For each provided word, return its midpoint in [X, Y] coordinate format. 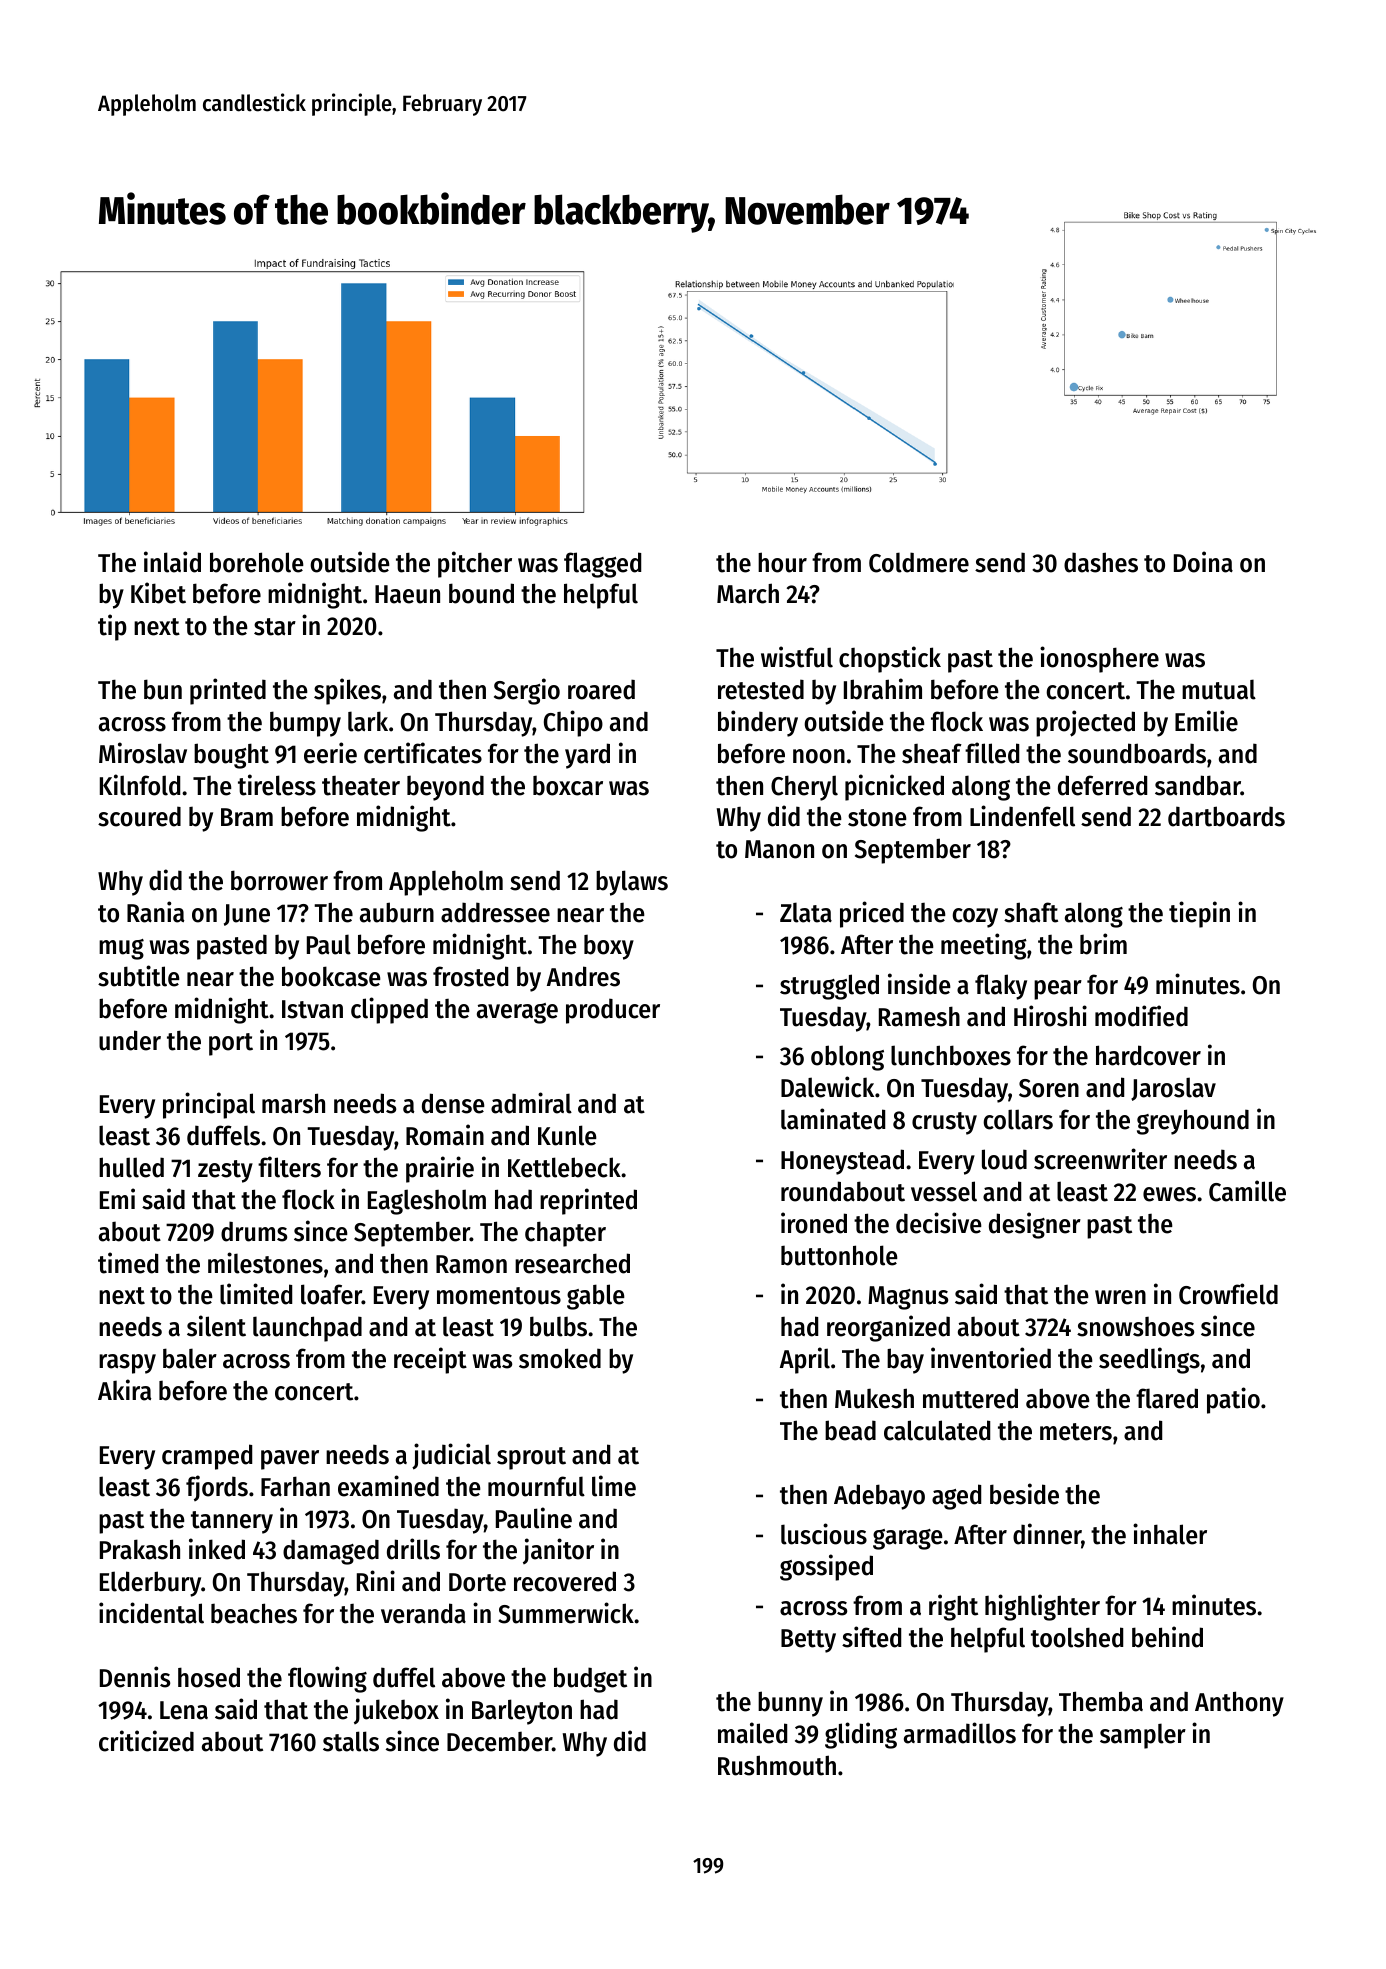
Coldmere [919, 562]
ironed [814, 1223]
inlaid [172, 562]
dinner [1047, 1535]
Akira [124, 1390]
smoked [560, 1358]
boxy [609, 947]
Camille [1247, 1191]
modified [1141, 1016]
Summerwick [566, 1613]
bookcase [331, 976]
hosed [209, 1677]
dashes [1101, 562]
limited [256, 1294]
